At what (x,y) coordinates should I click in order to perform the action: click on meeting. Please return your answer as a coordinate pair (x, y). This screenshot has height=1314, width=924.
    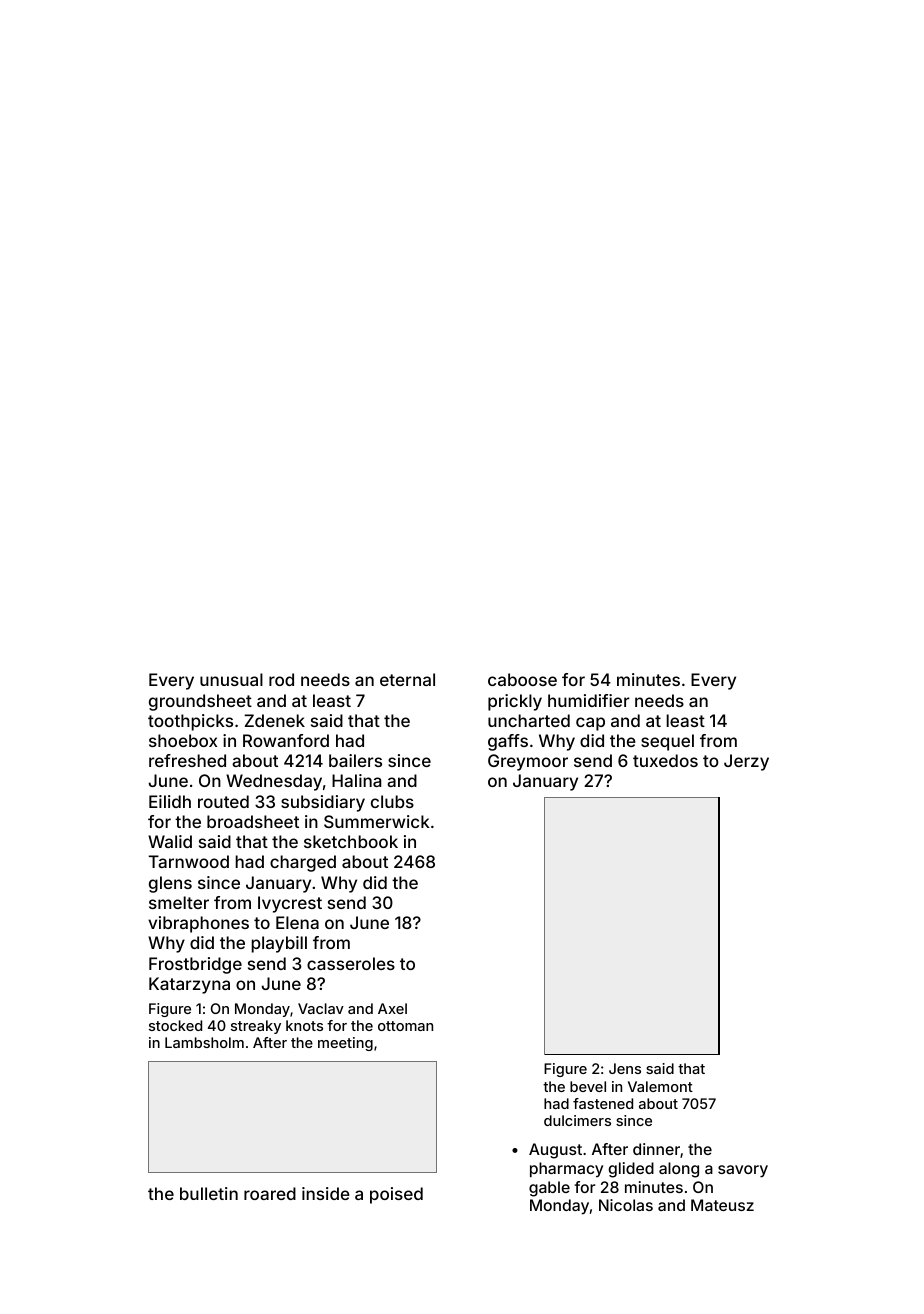
    Looking at the image, I should click on (345, 1044).
